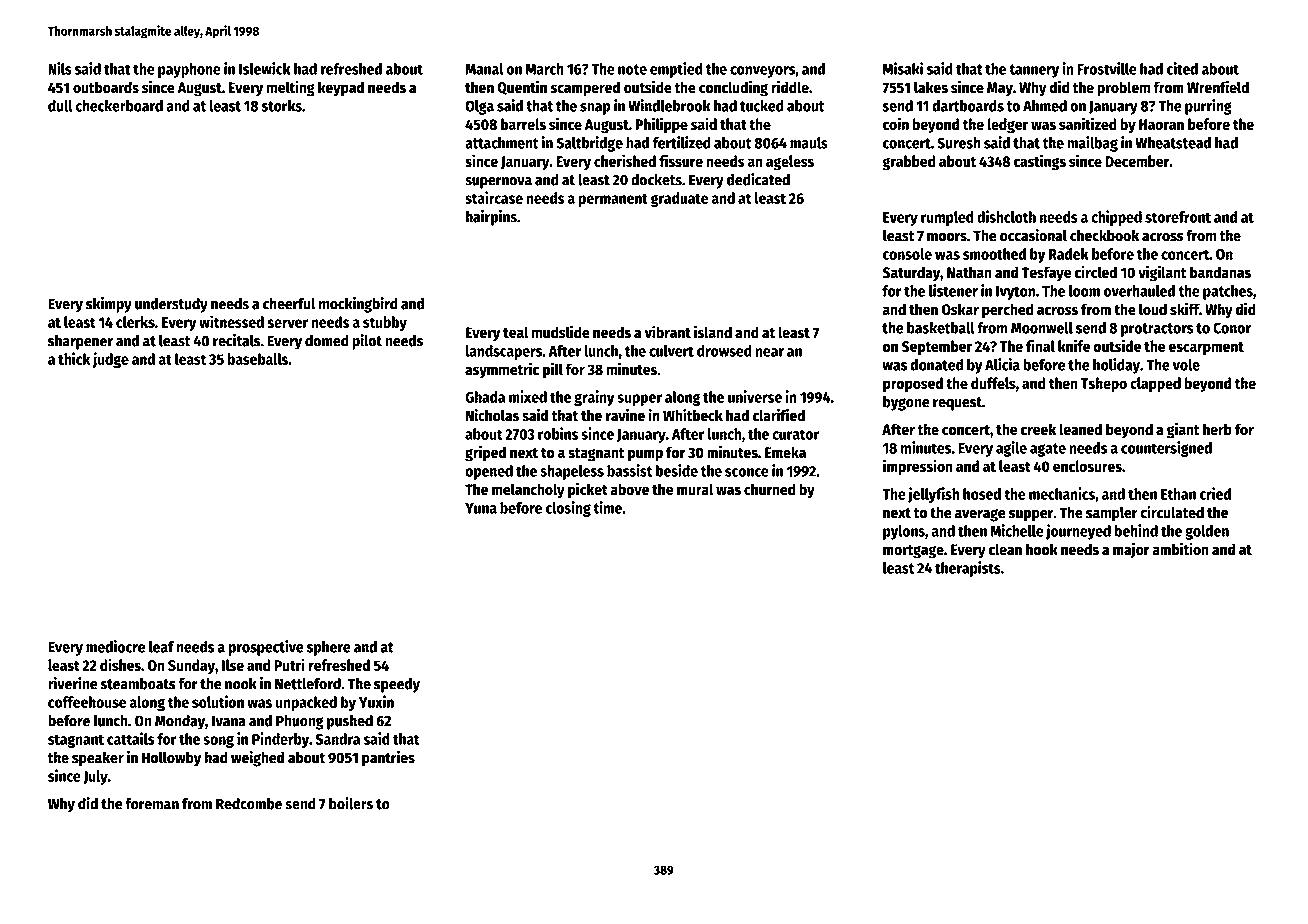  What do you see at coordinates (115, 646) in the document?
I see `mediocre` at bounding box center [115, 646].
